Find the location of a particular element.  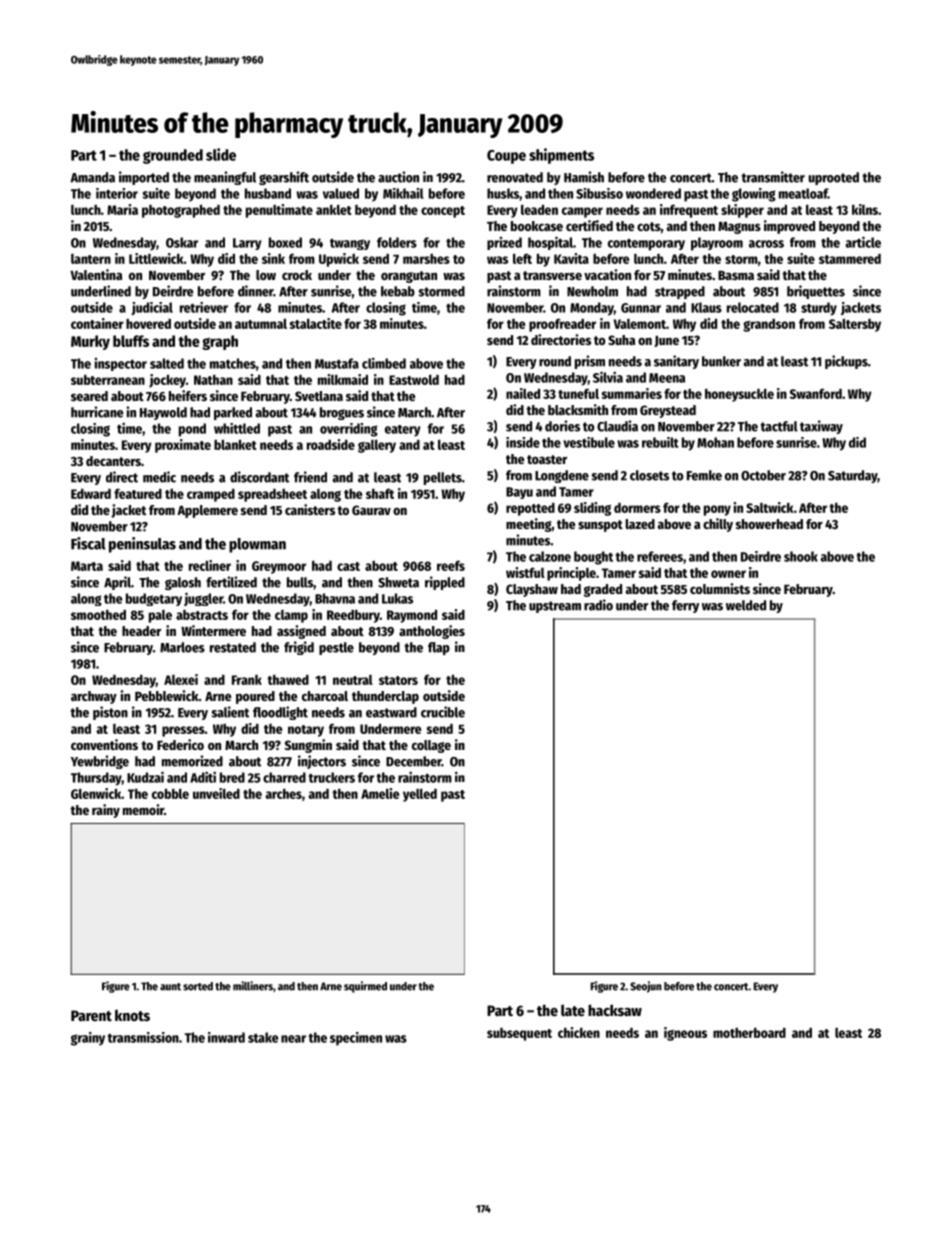

sorted is located at coordinates (198, 986).
